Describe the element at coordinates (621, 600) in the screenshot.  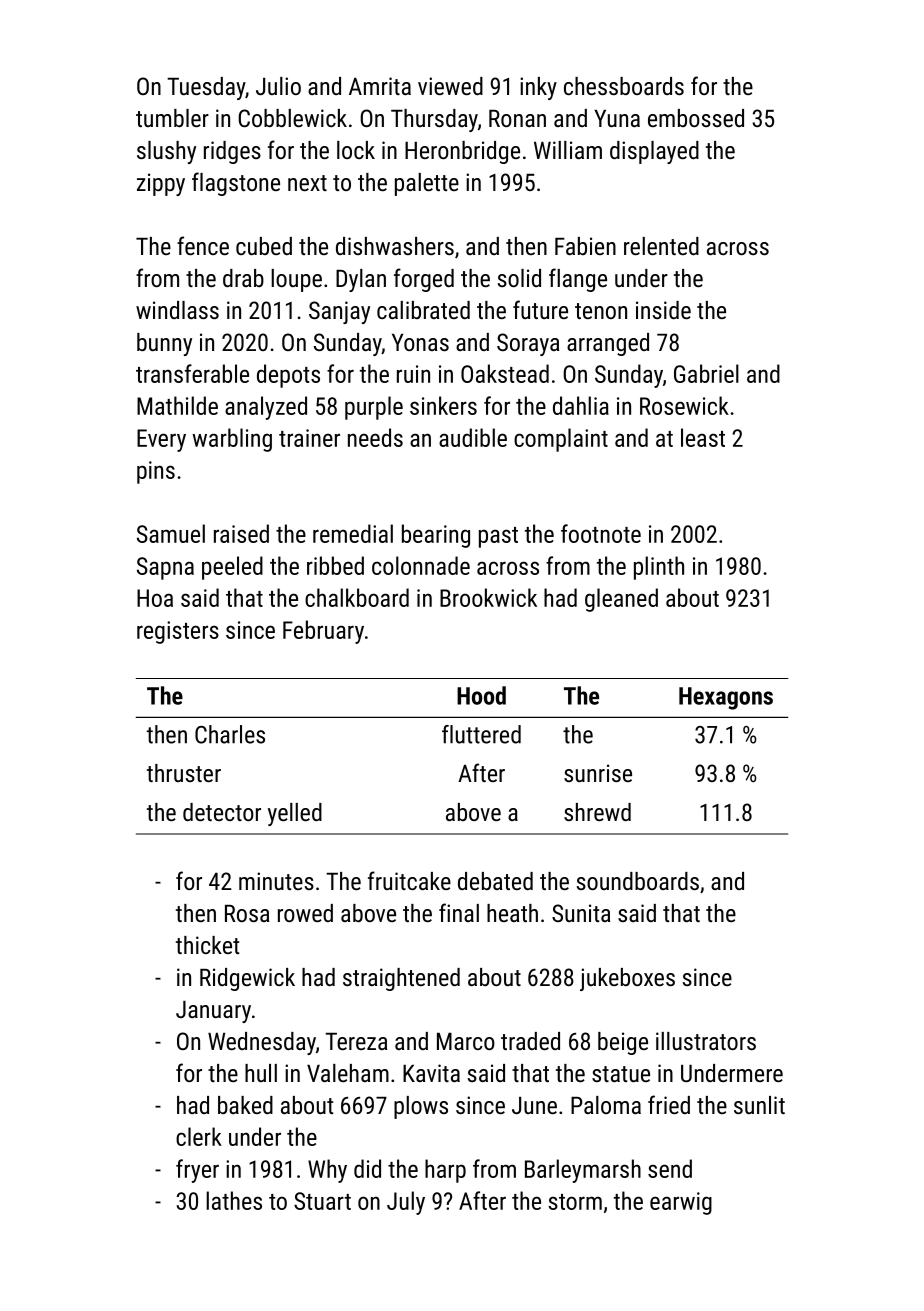
I see `gleaned` at that location.
